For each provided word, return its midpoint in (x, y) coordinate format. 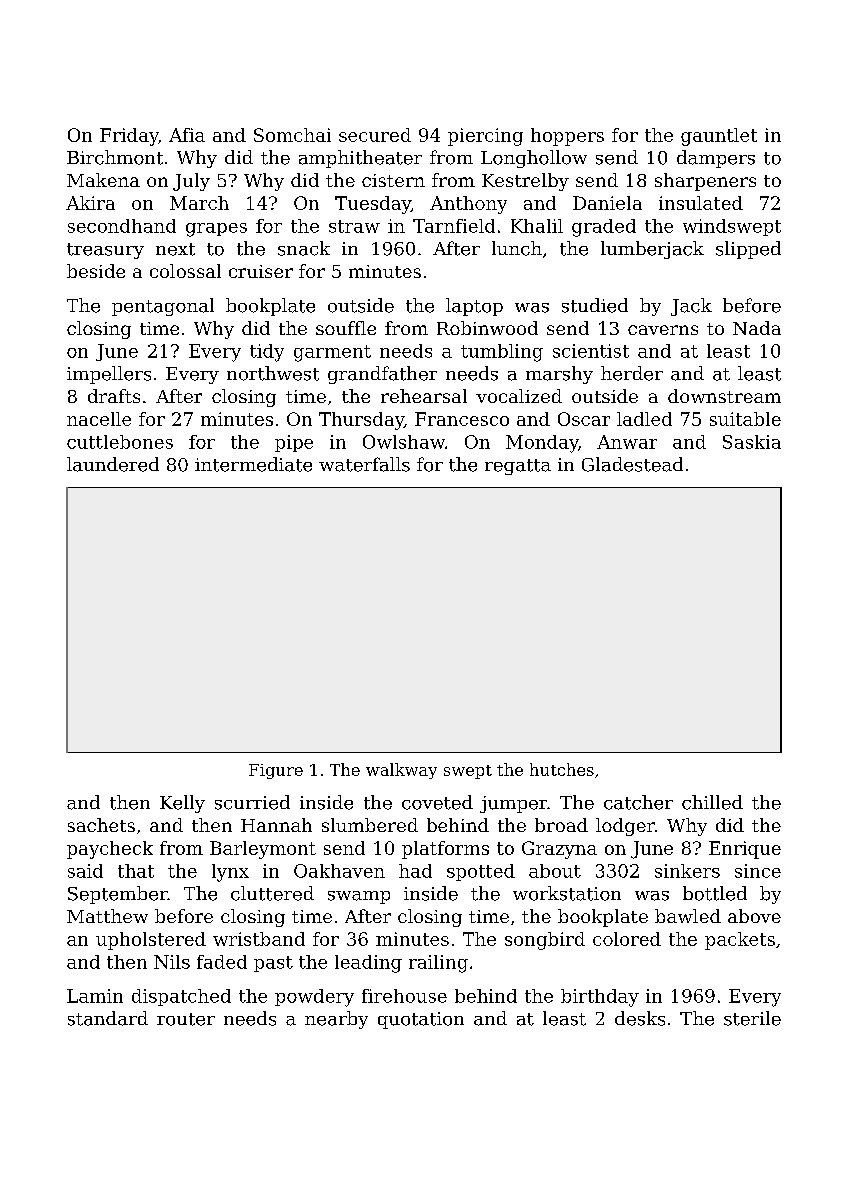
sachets (101, 825)
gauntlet (719, 137)
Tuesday (373, 205)
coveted (437, 802)
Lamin (95, 996)
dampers (716, 159)
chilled (712, 802)
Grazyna (559, 850)
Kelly (182, 804)
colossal (185, 271)
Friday (129, 137)
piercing (485, 137)
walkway (401, 771)
